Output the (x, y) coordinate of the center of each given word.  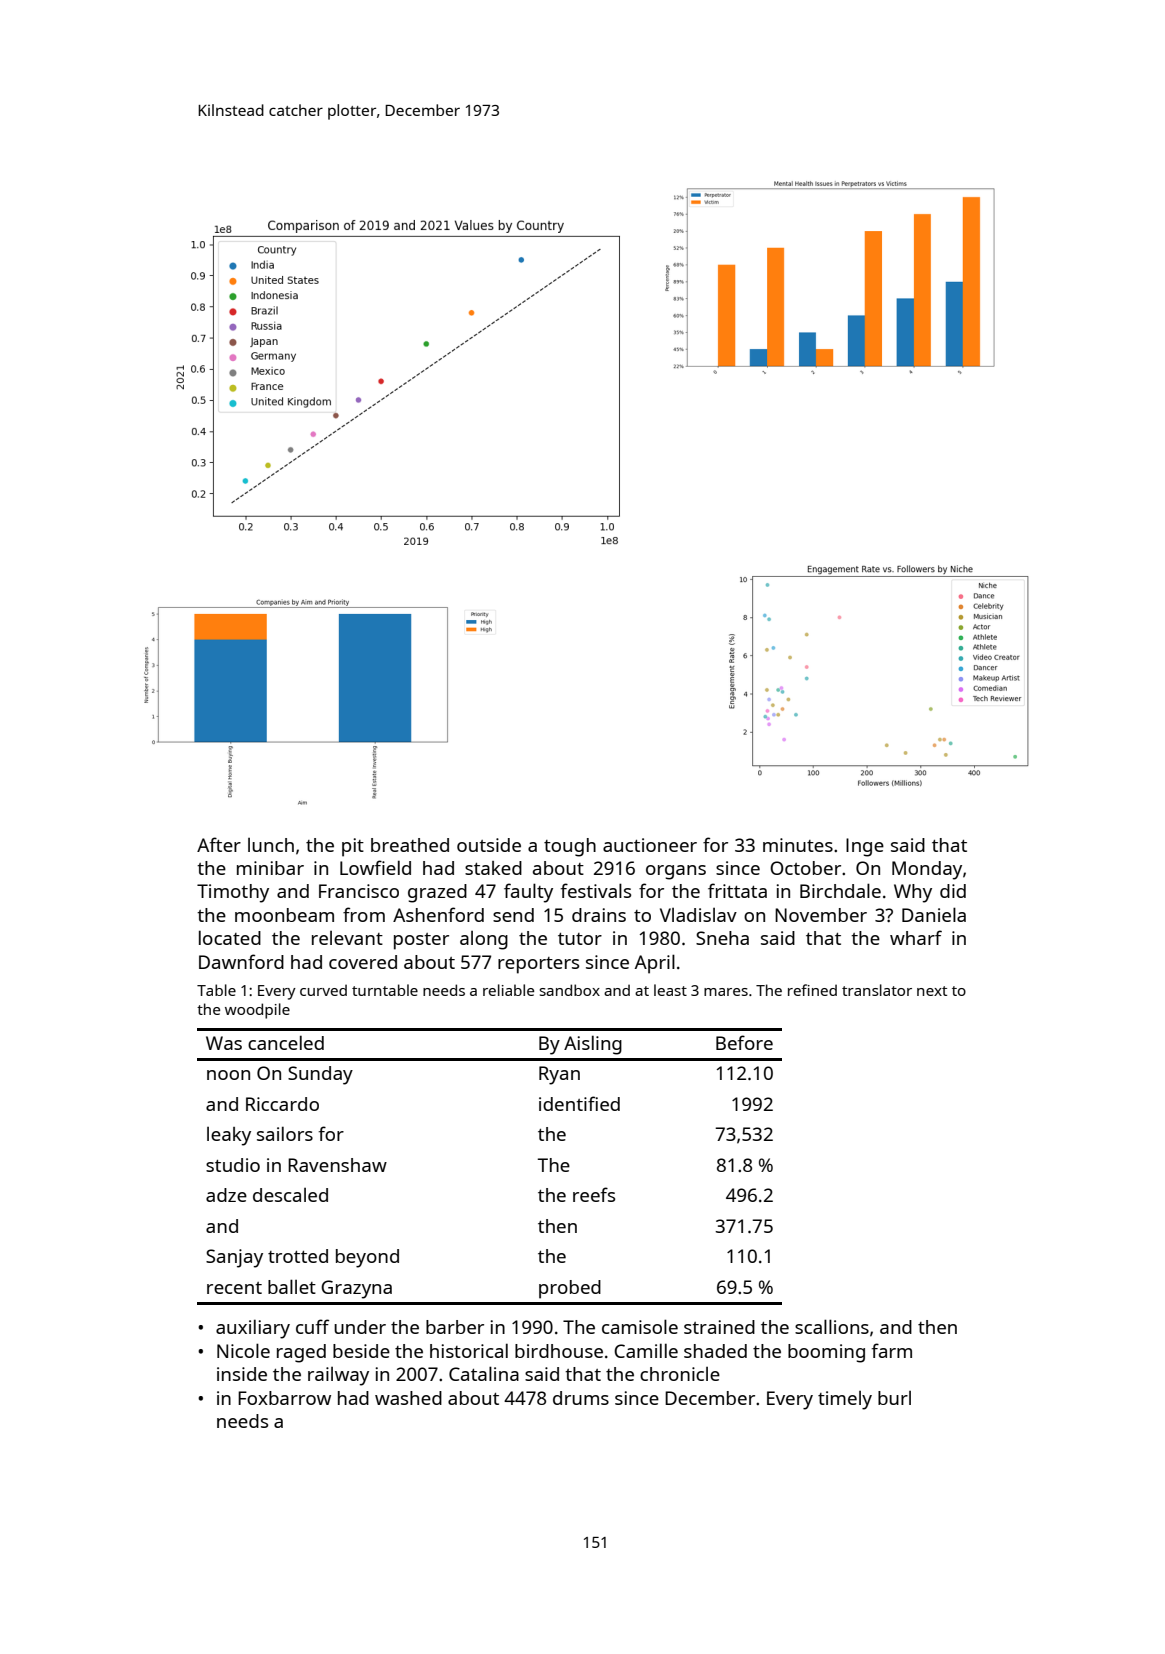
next (932, 991)
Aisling (593, 1045)
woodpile (257, 1011)
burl (894, 1398)
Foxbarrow (284, 1398)
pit (353, 847)
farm (892, 1350)
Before (744, 1042)
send (513, 915)
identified (579, 1103)
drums (581, 1398)
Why (913, 893)
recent (234, 1288)
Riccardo (282, 1104)
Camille (646, 1350)
